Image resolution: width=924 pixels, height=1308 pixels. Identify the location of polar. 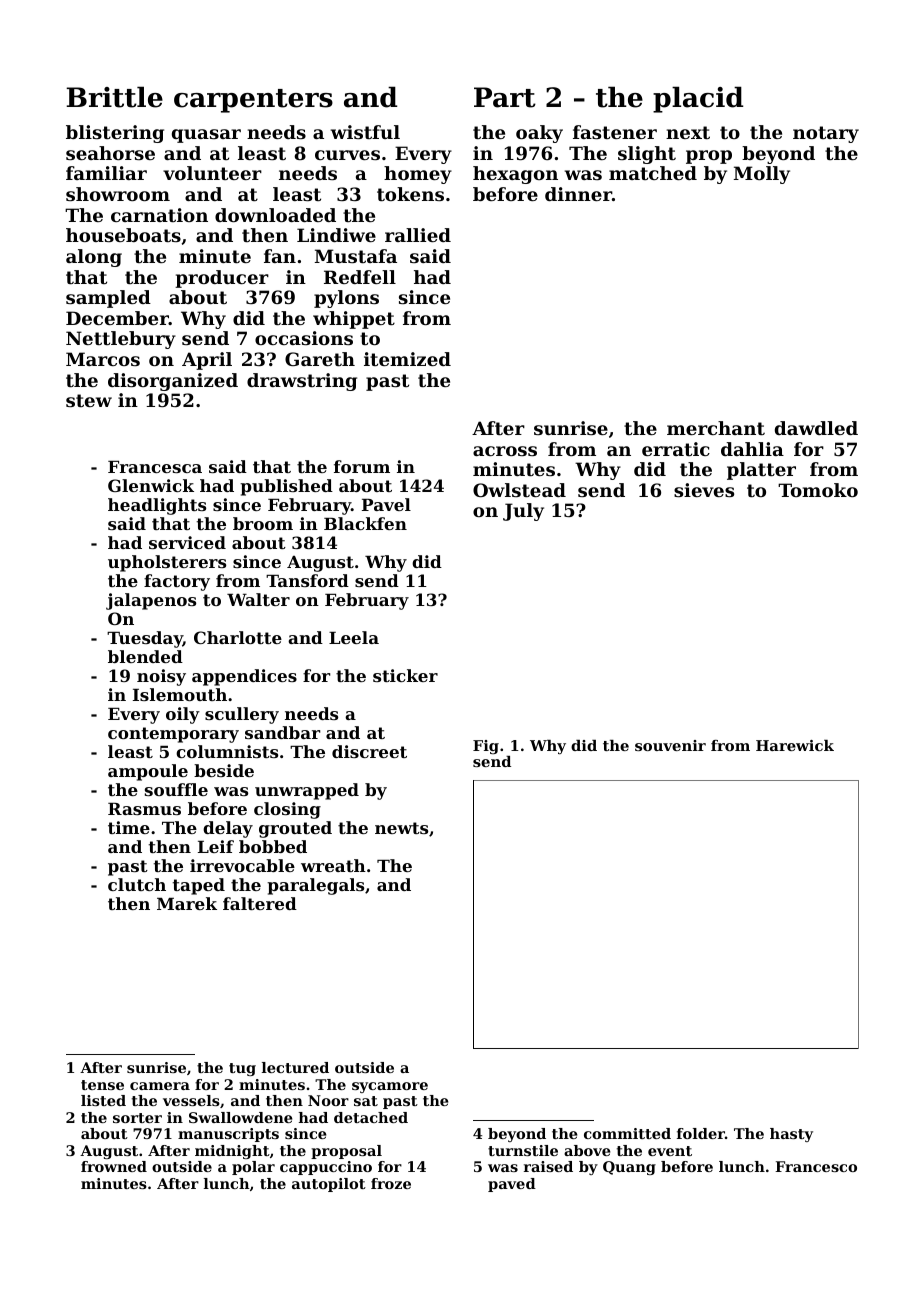
(253, 1168).
